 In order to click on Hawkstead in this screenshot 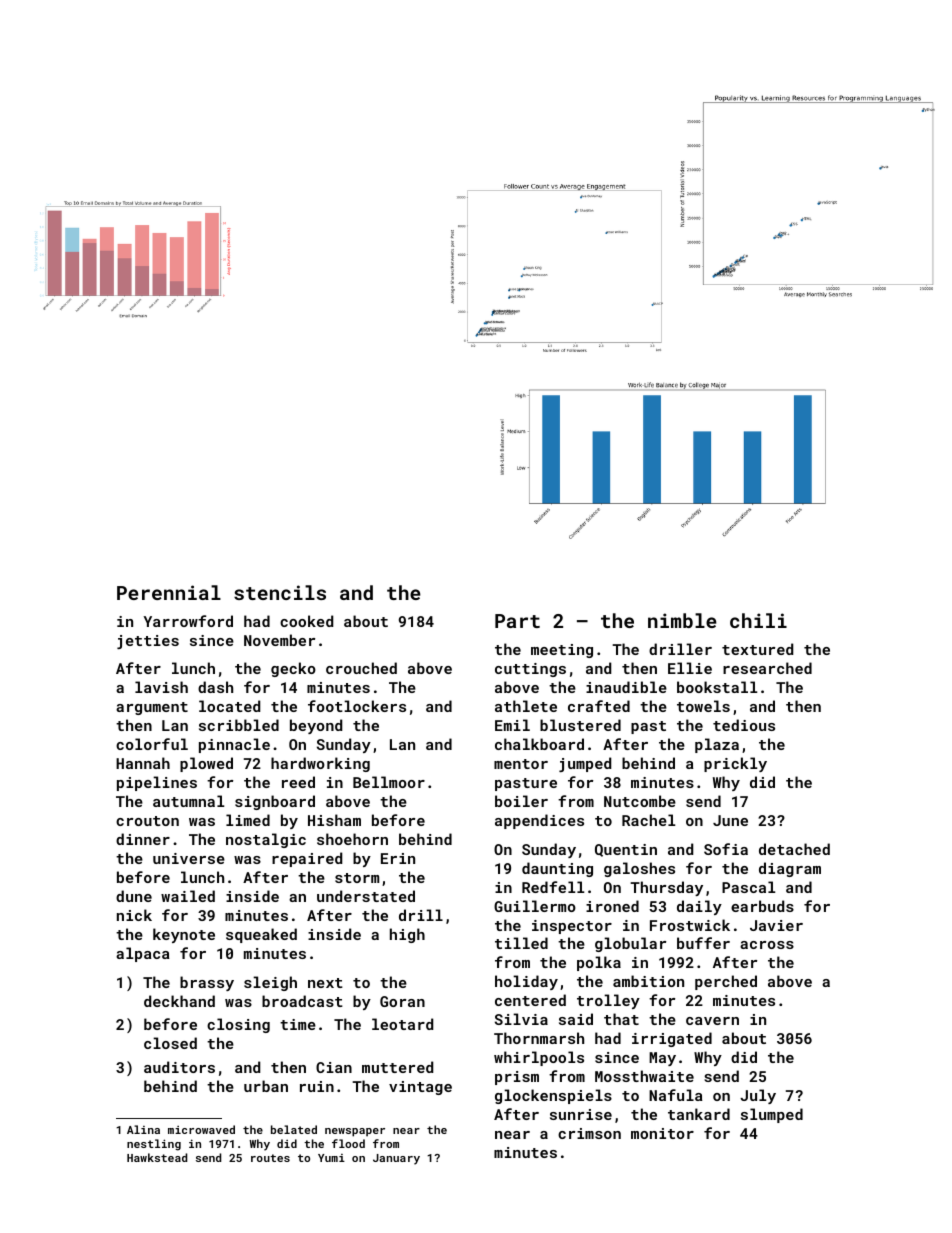, I will do `click(157, 1157)`.
